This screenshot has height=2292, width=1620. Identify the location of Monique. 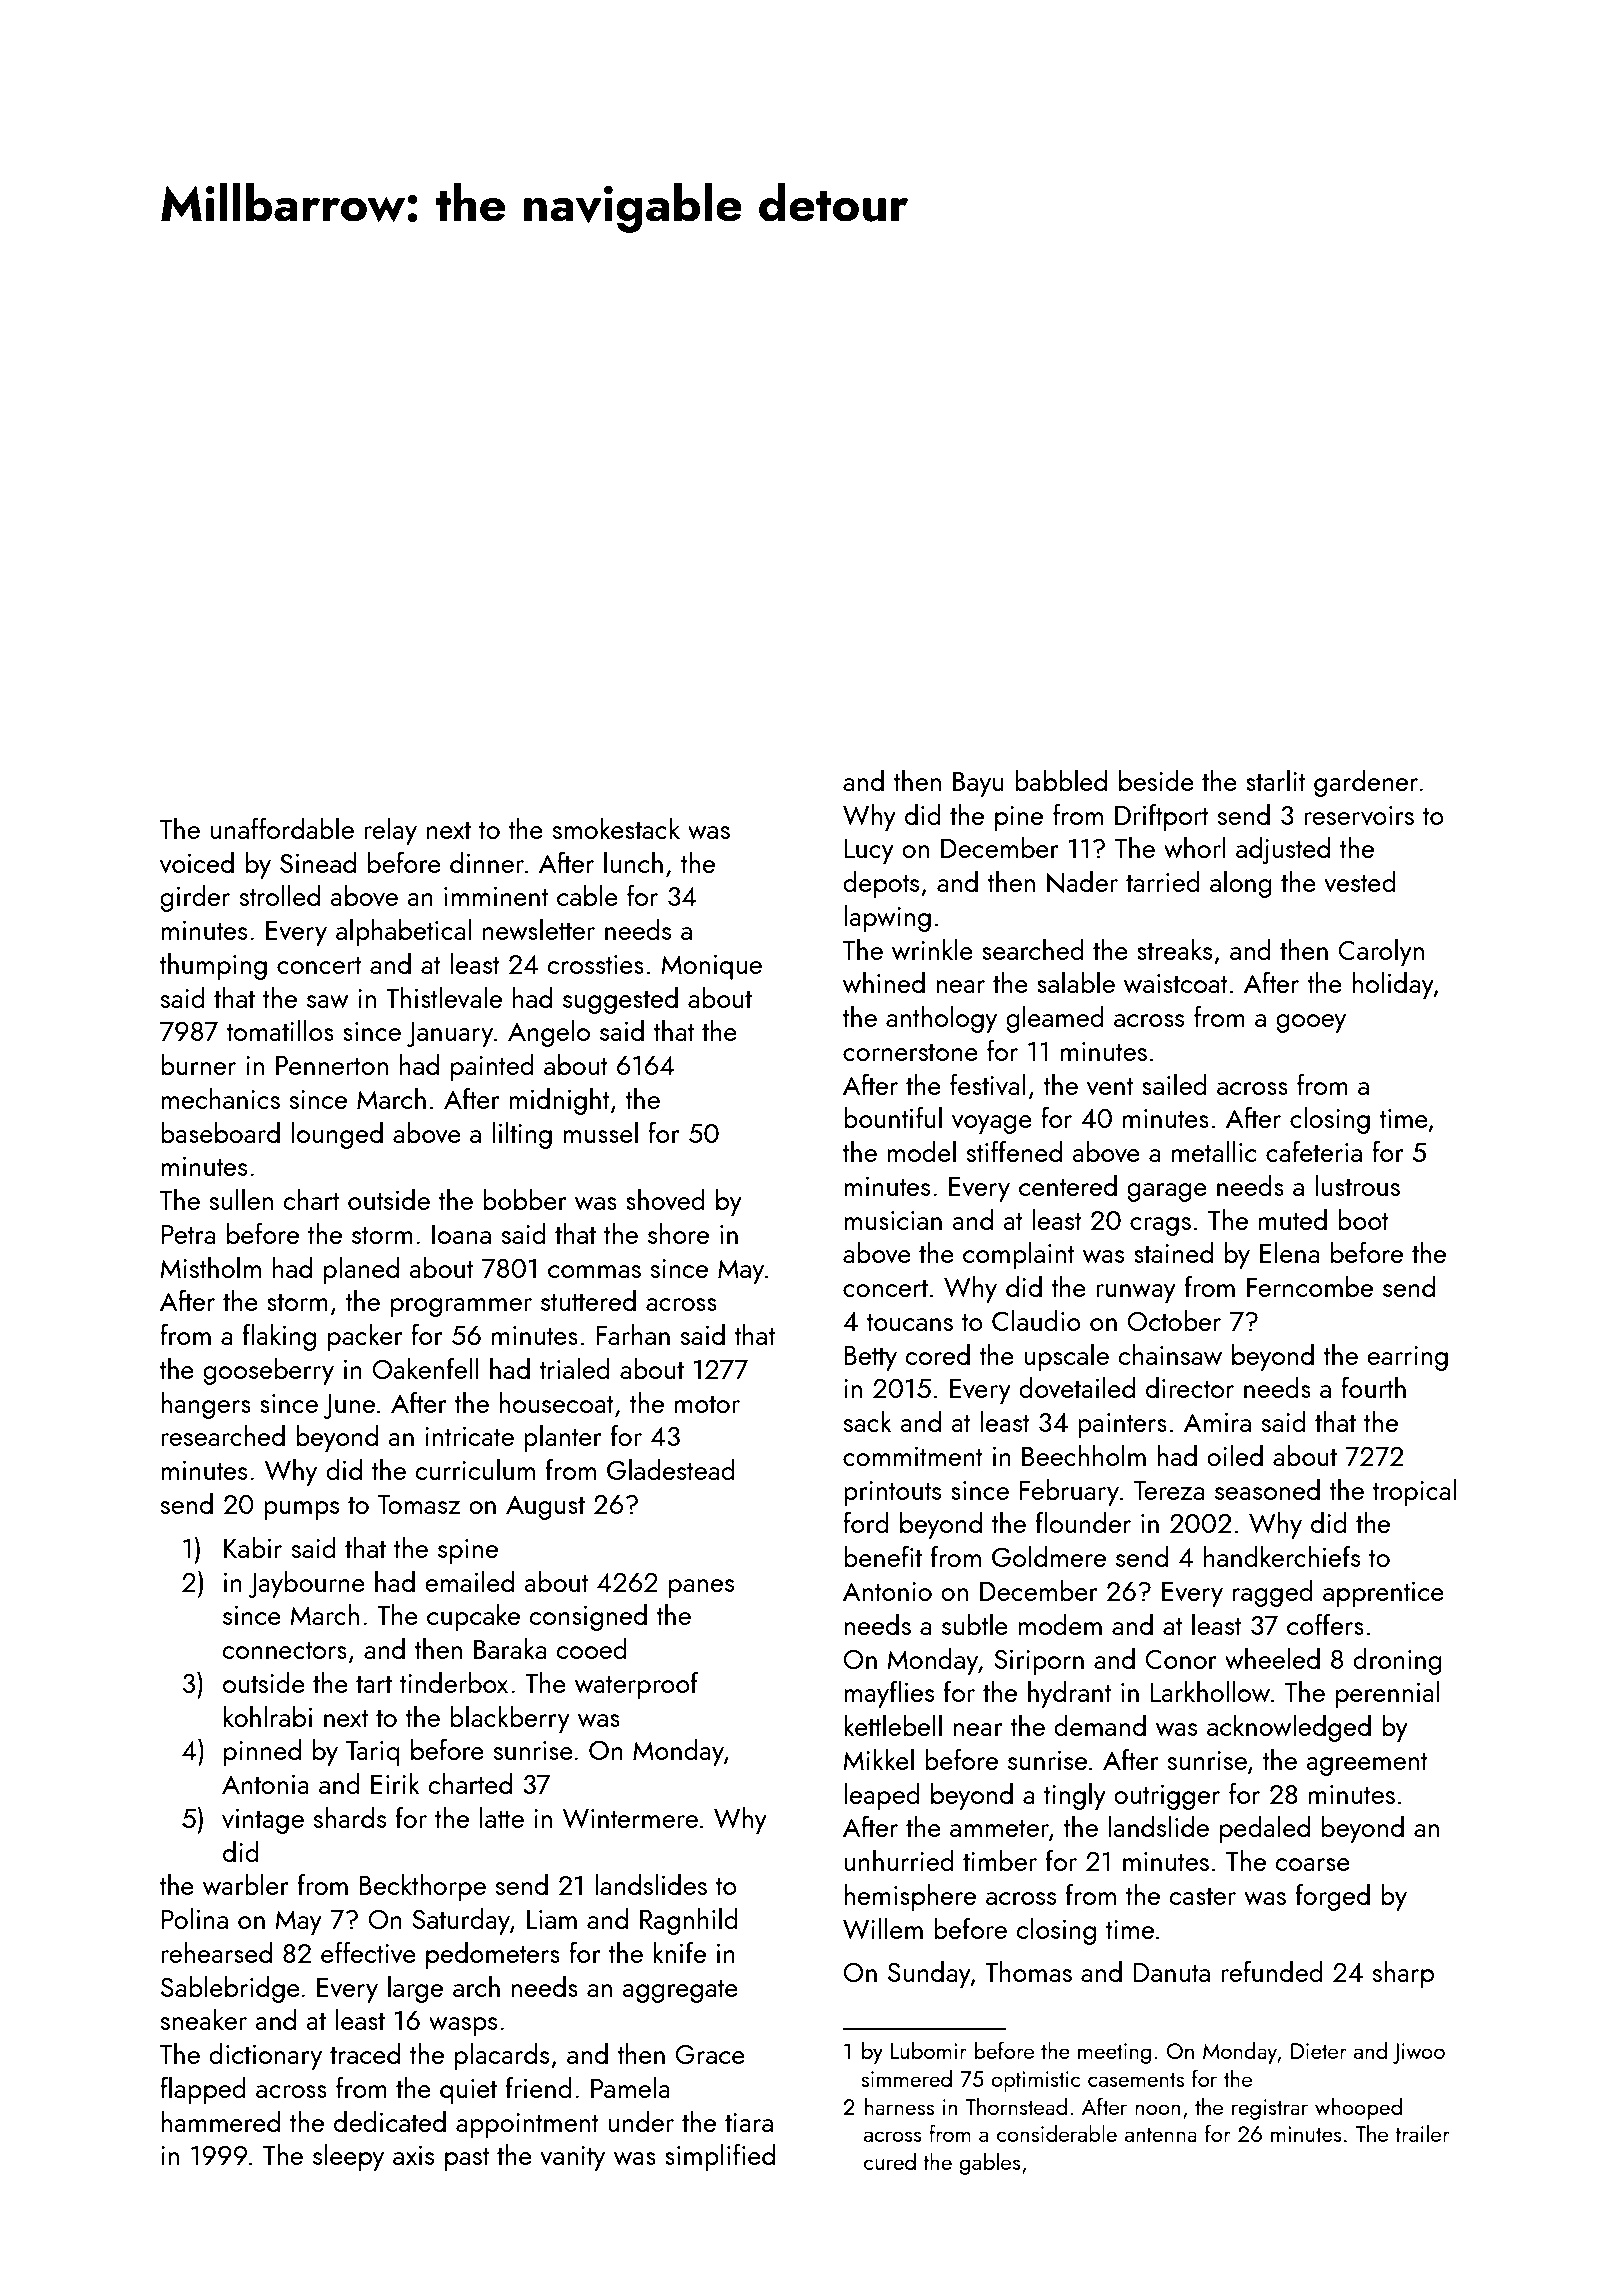
(711, 967).
